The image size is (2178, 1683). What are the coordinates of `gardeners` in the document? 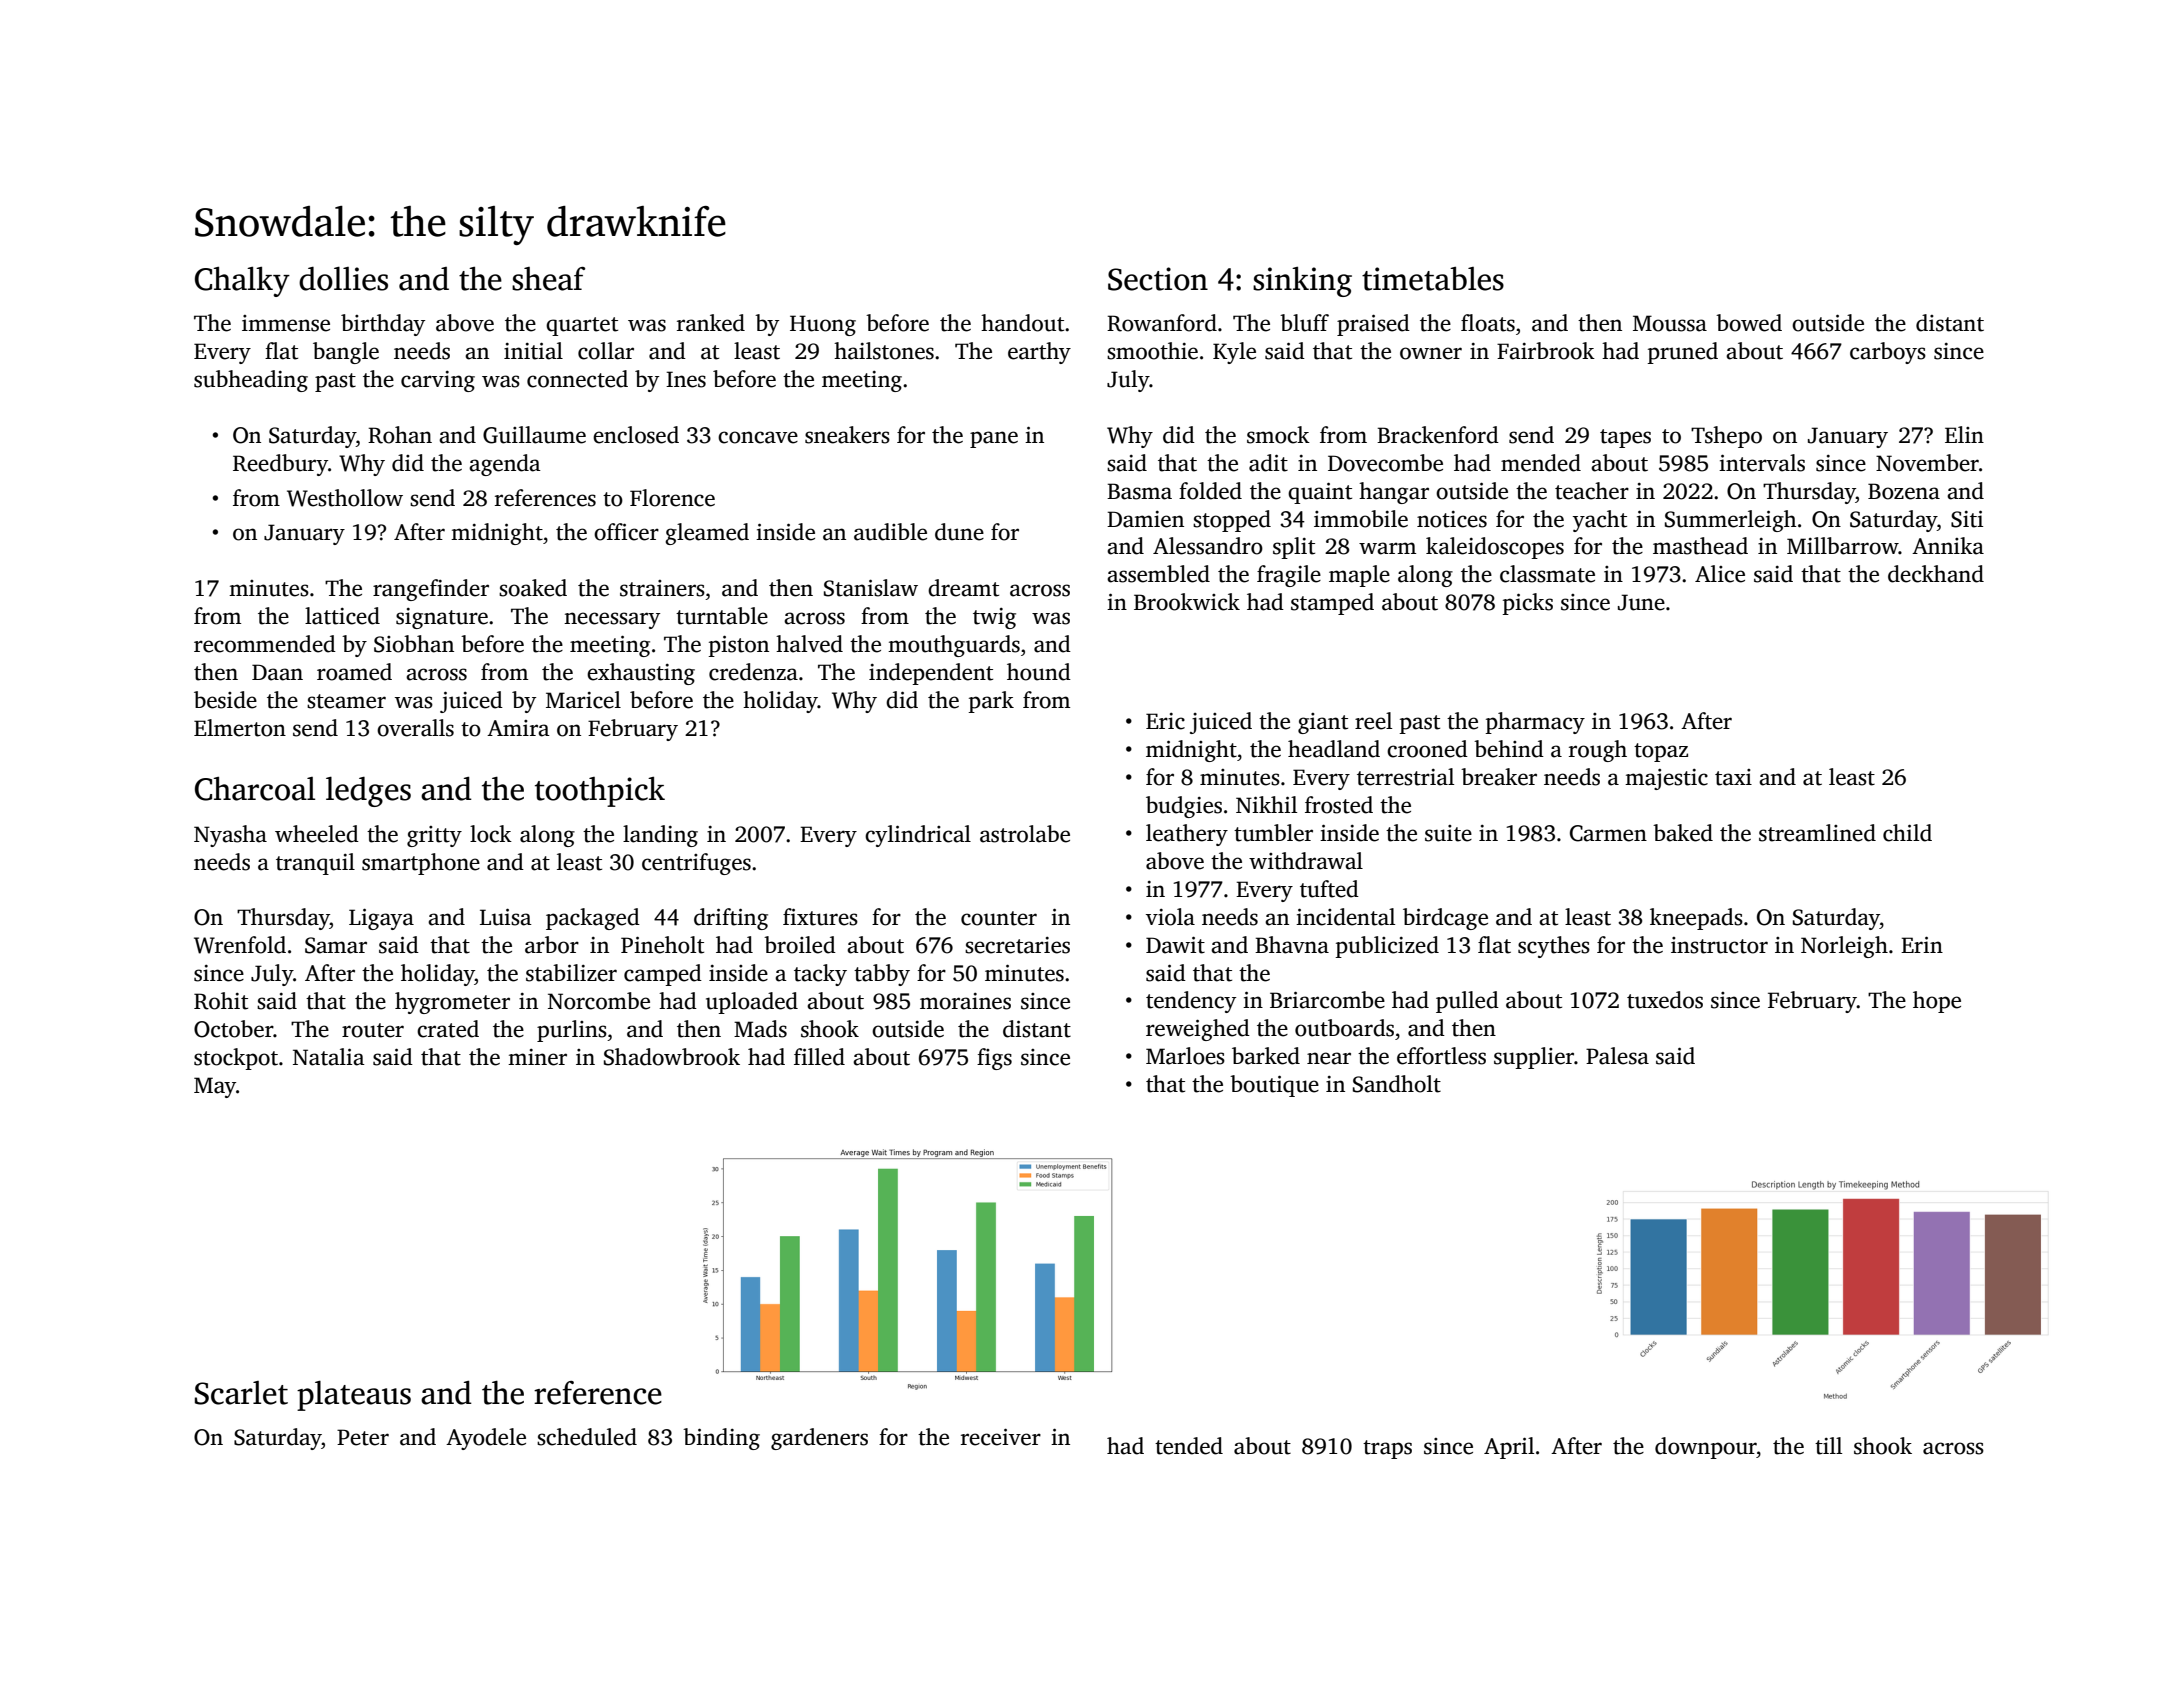 It's located at (819, 1439).
